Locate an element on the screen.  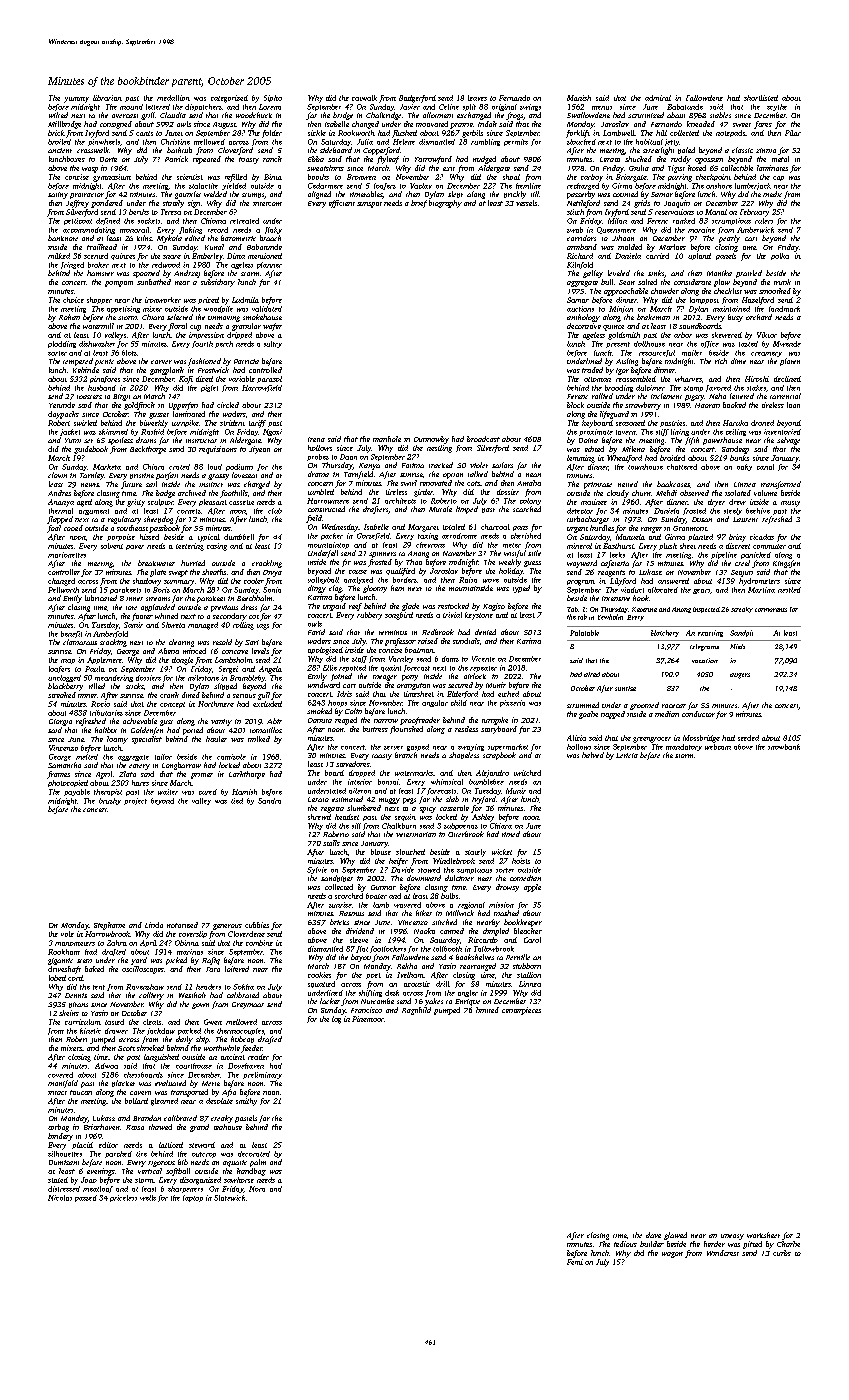
bookshelves is located at coordinates (475, 957).
